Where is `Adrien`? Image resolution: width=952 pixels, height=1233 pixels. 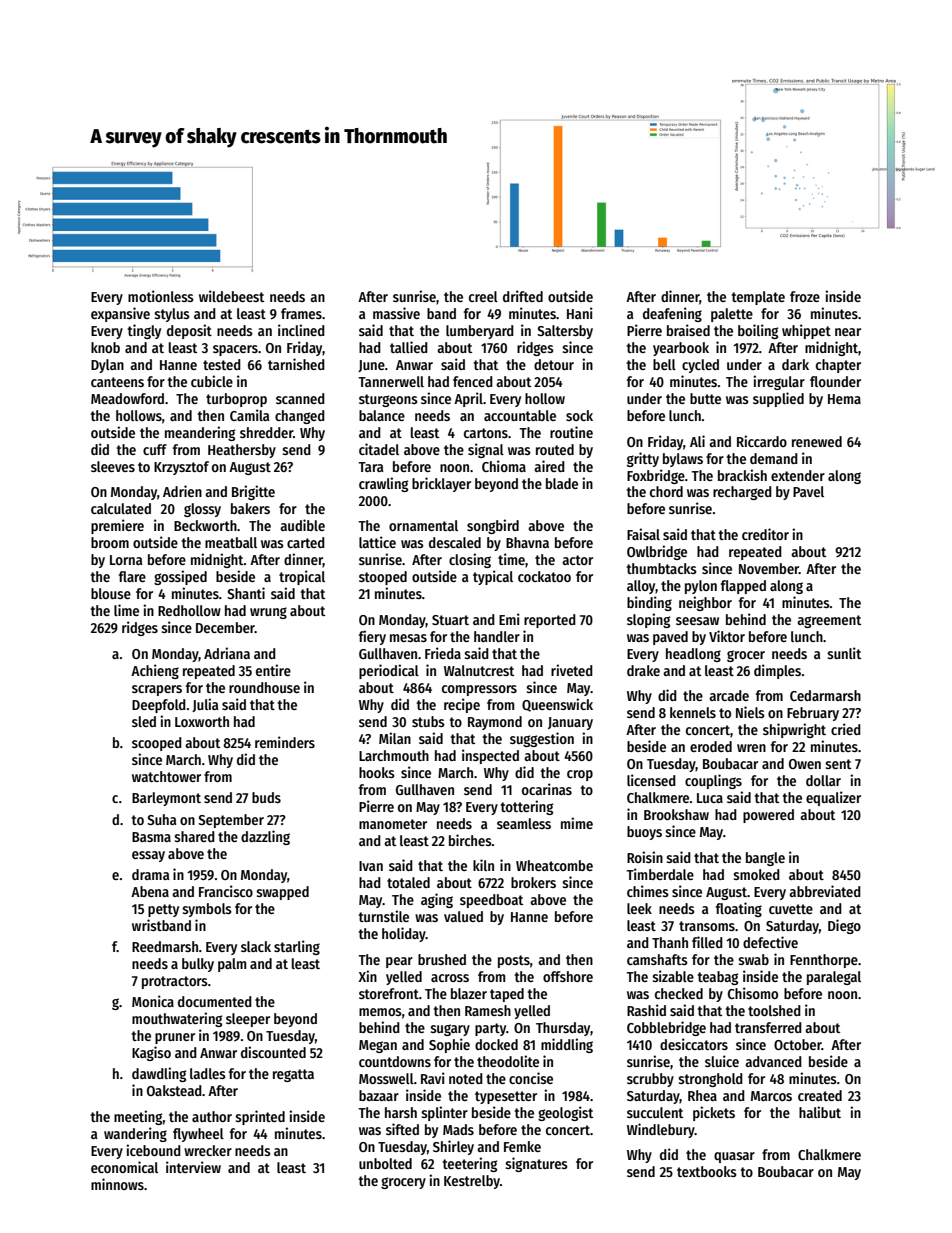
Adrien is located at coordinates (182, 491).
